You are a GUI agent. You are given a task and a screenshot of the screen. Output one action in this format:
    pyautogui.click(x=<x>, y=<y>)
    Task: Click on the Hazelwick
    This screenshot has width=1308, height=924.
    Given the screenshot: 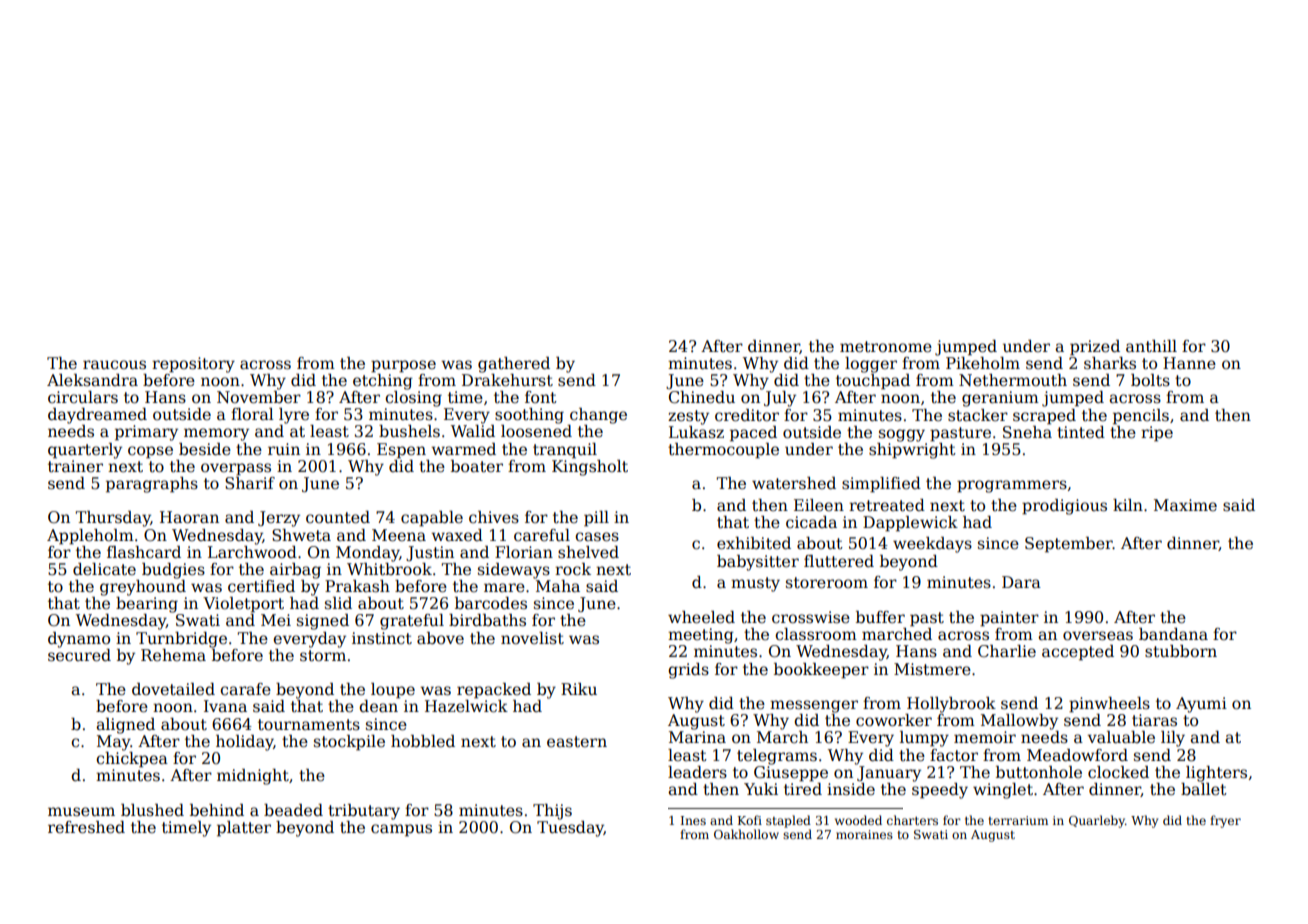 What is the action you would take?
    pyautogui.click(x=466, y=706)
